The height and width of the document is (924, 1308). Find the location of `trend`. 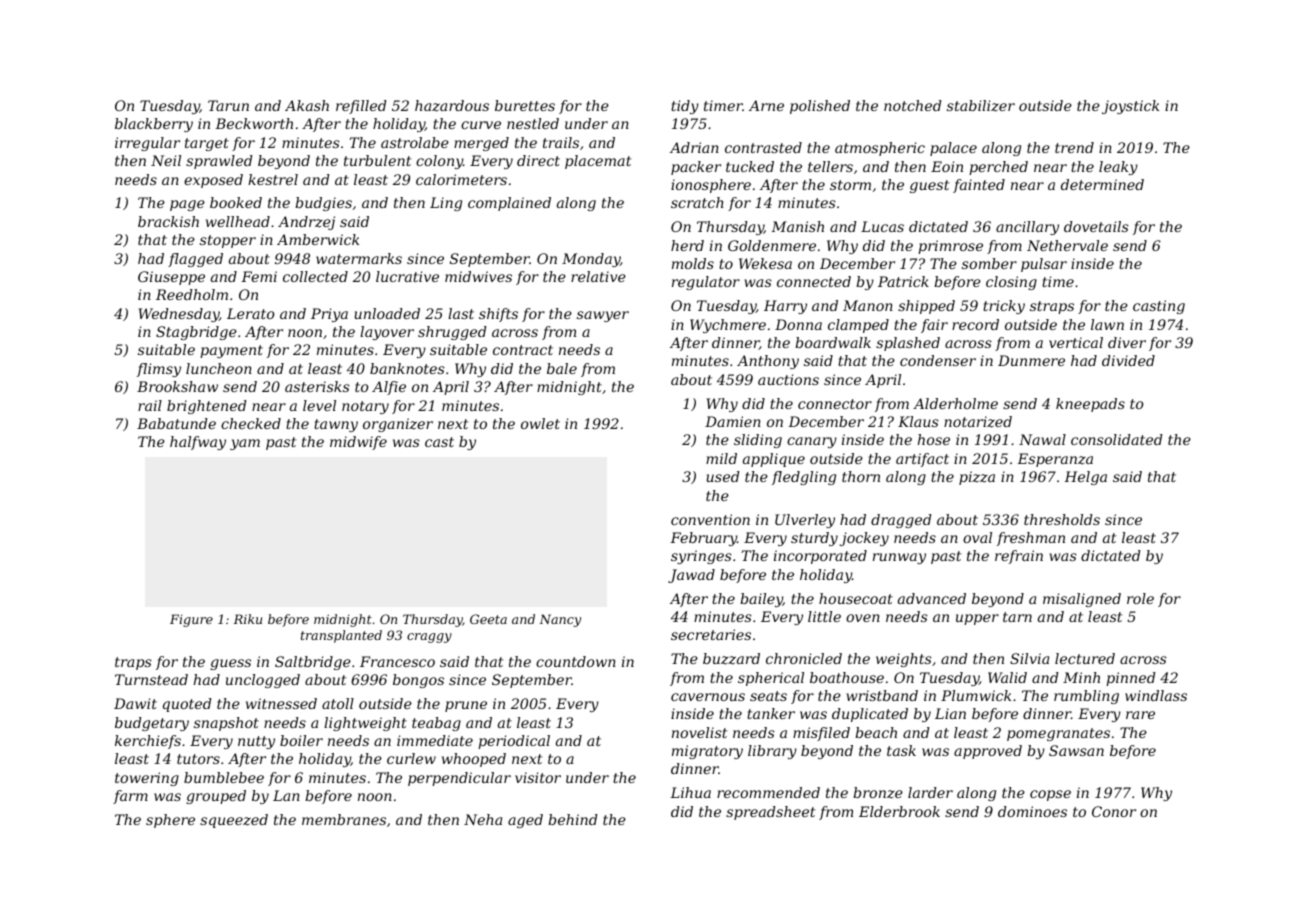

trend is located at coordinates (1074, 147).
